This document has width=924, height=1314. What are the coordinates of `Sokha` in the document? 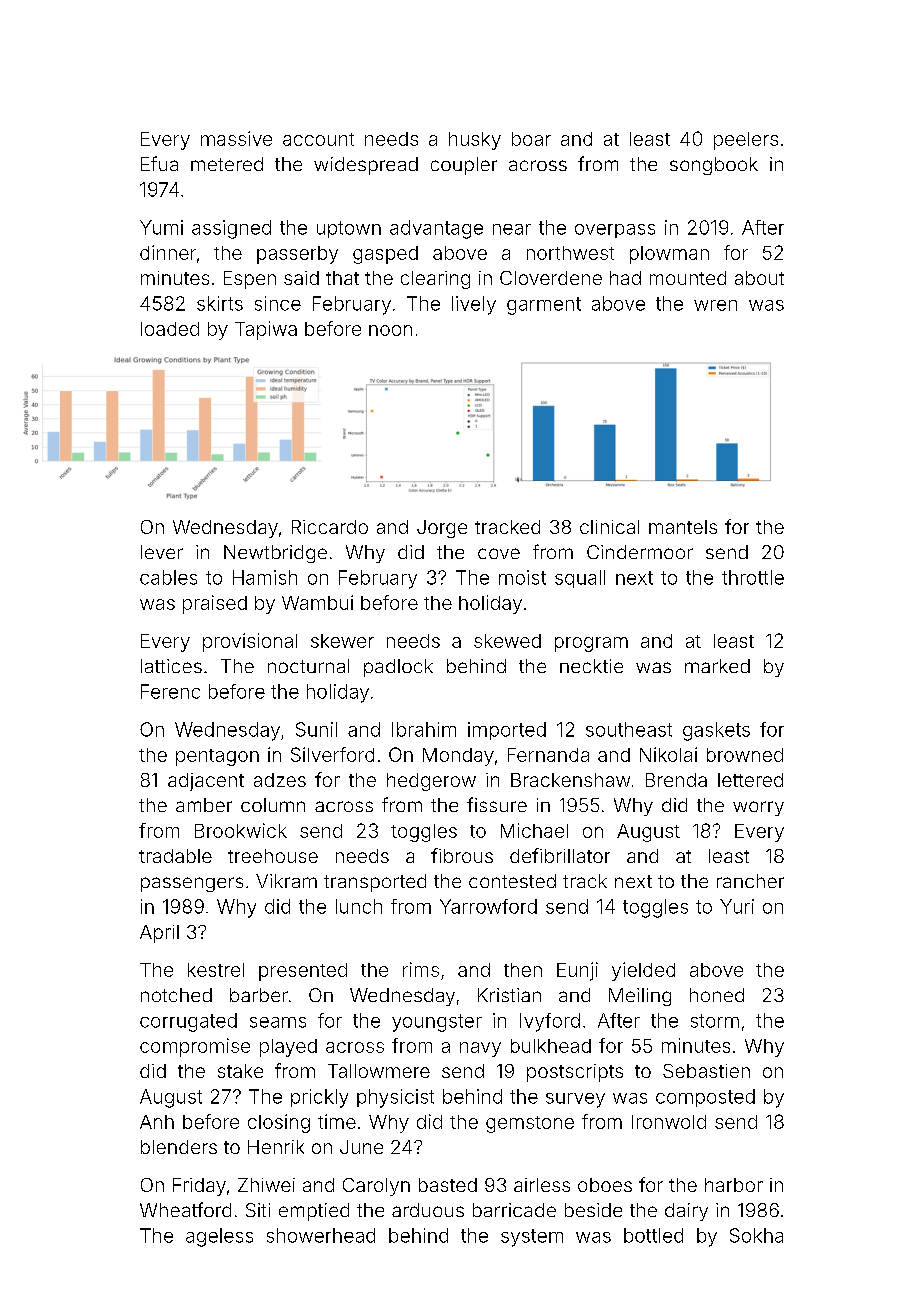 It's located at (756, 1235).
